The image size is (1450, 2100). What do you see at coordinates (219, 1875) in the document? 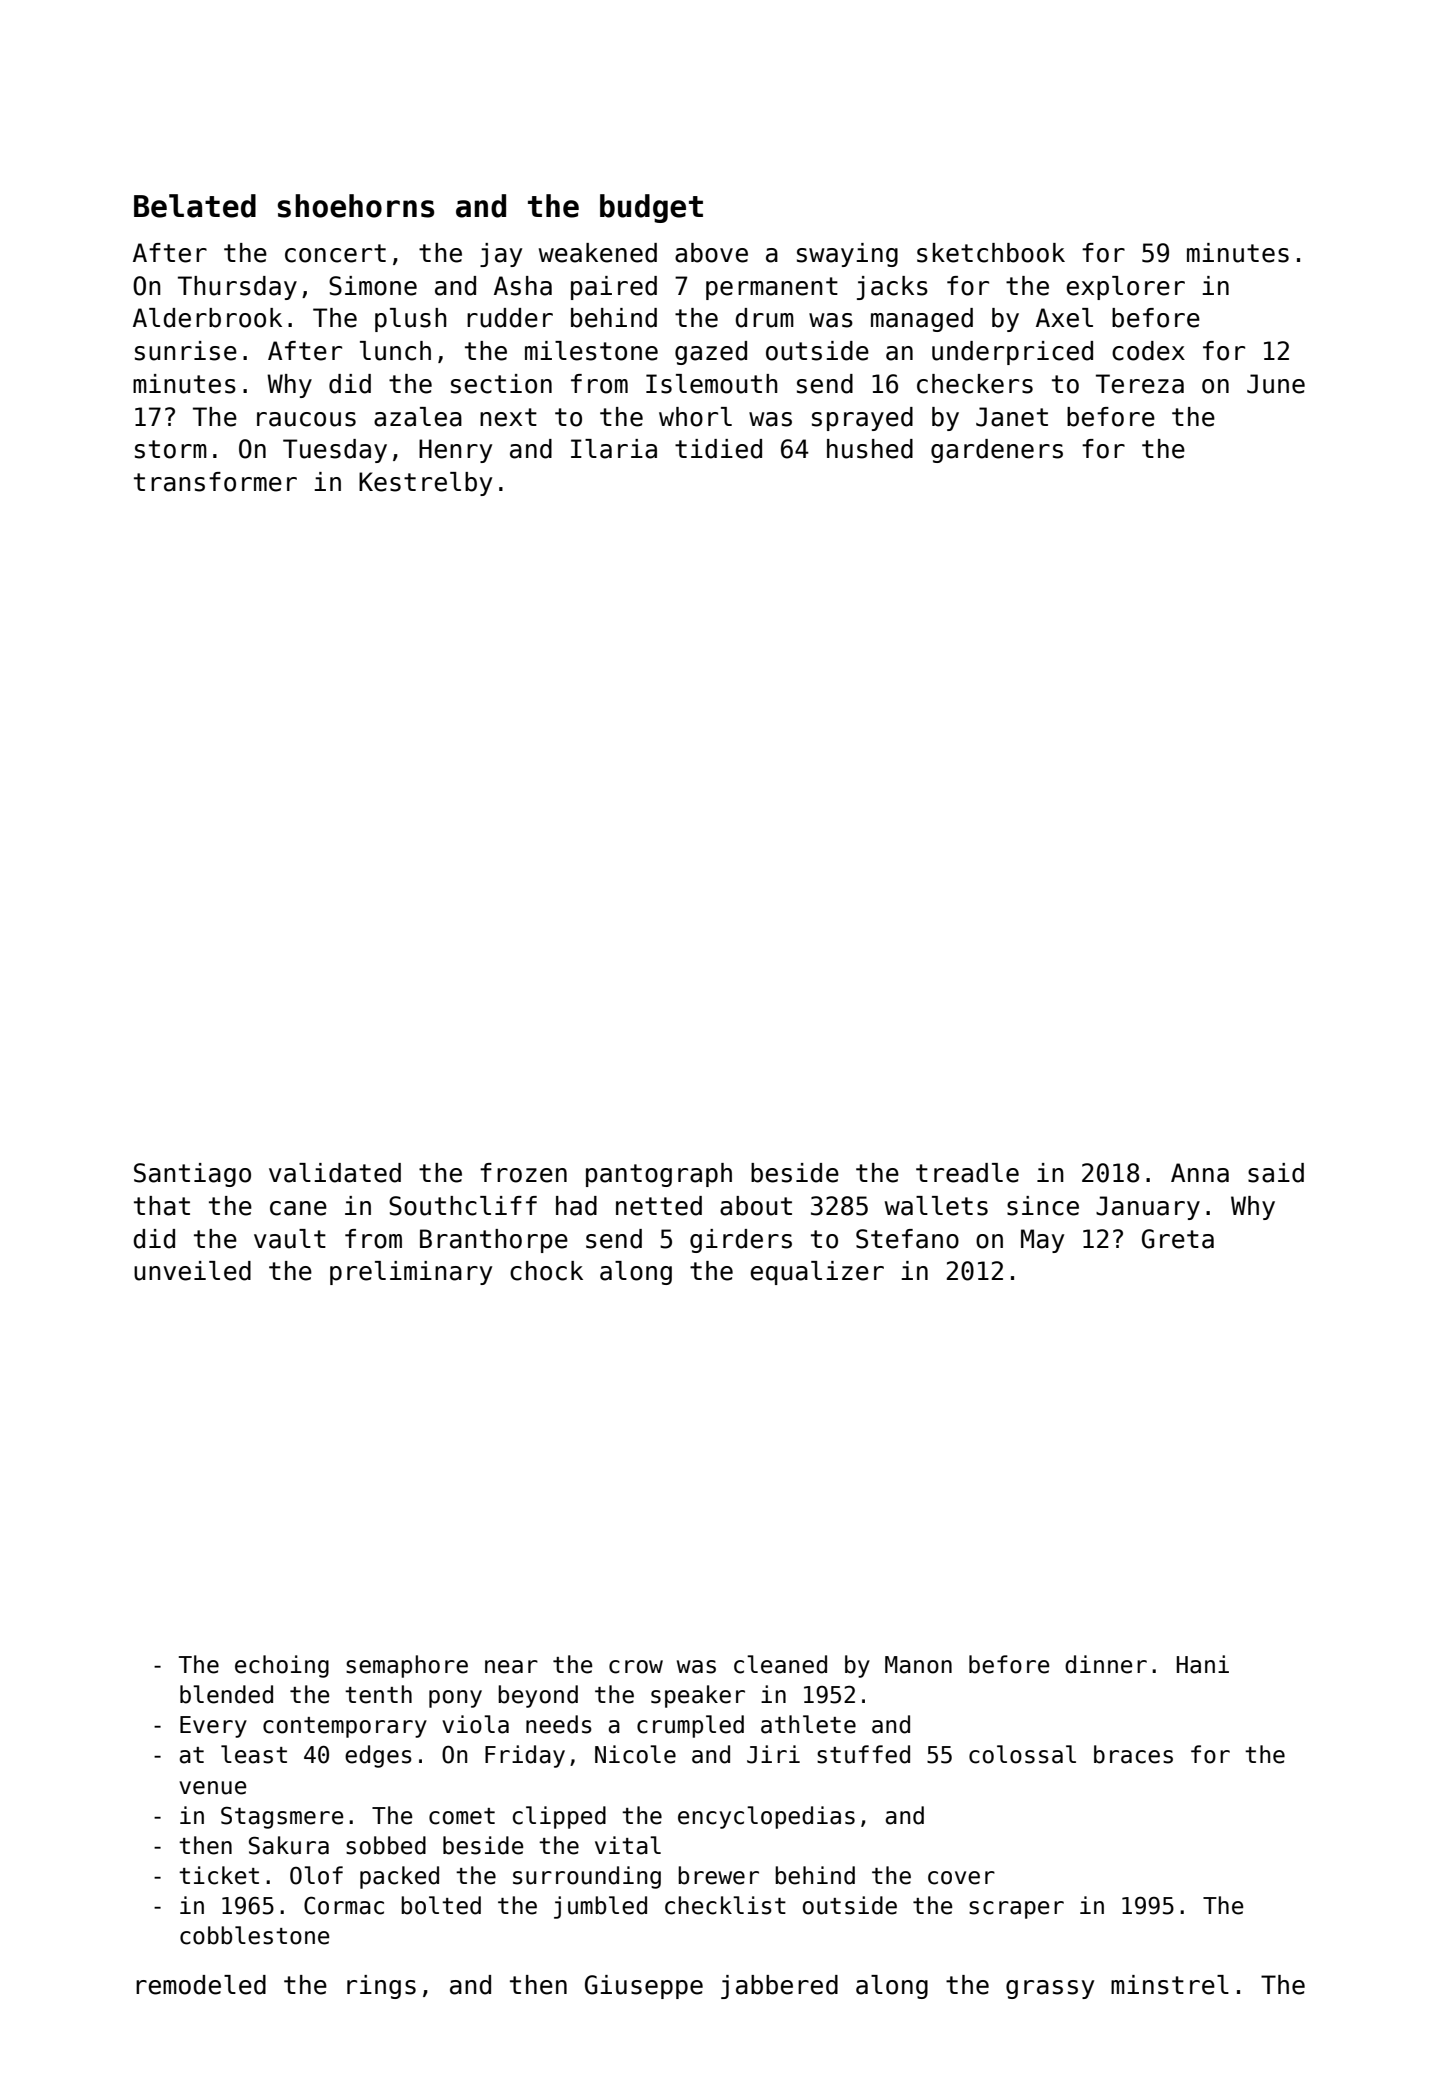
I see `ticket` at bounding box center [219, 1875].
